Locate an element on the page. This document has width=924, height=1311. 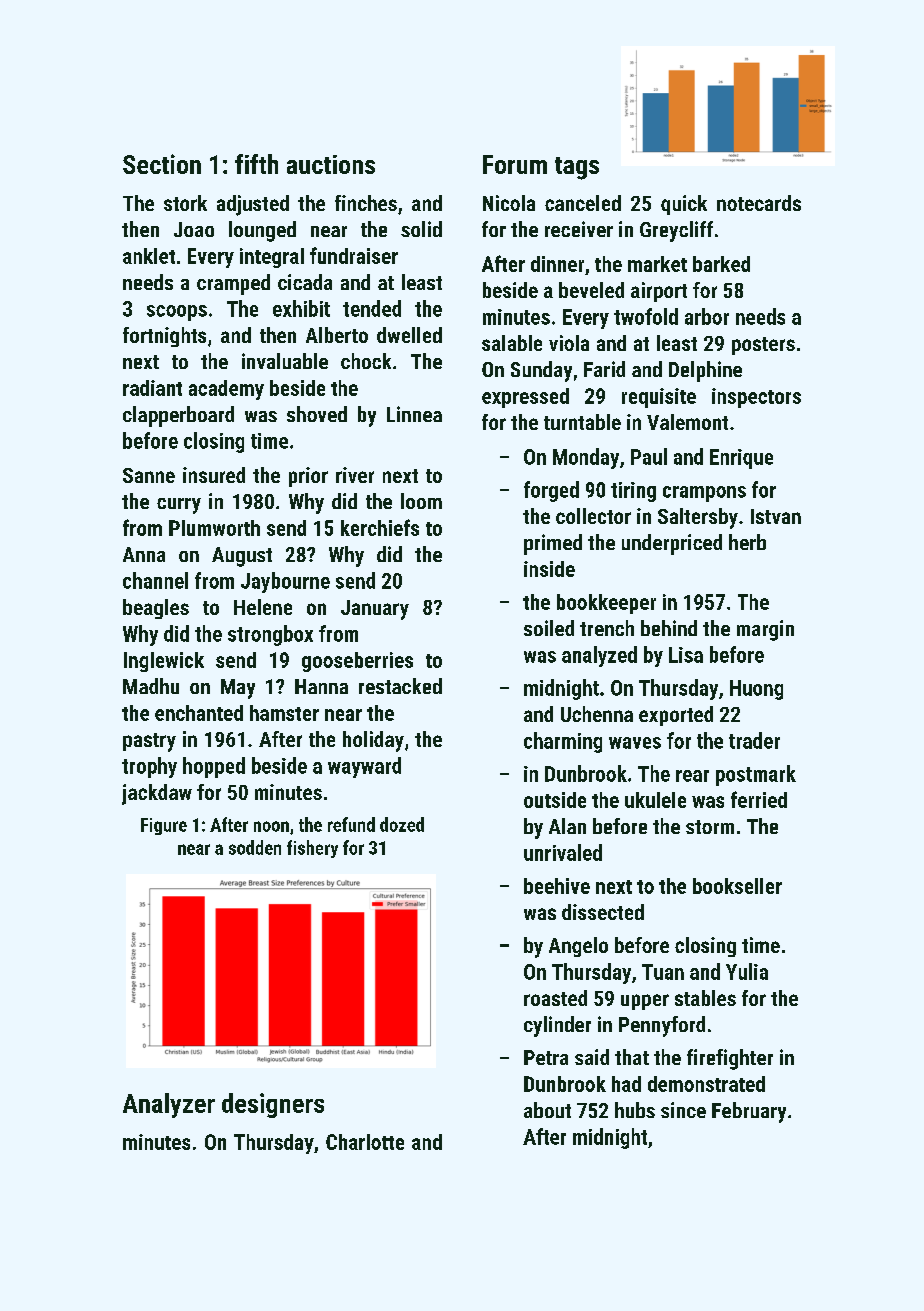
Charlotte is located at coordinates (365, 1142).
